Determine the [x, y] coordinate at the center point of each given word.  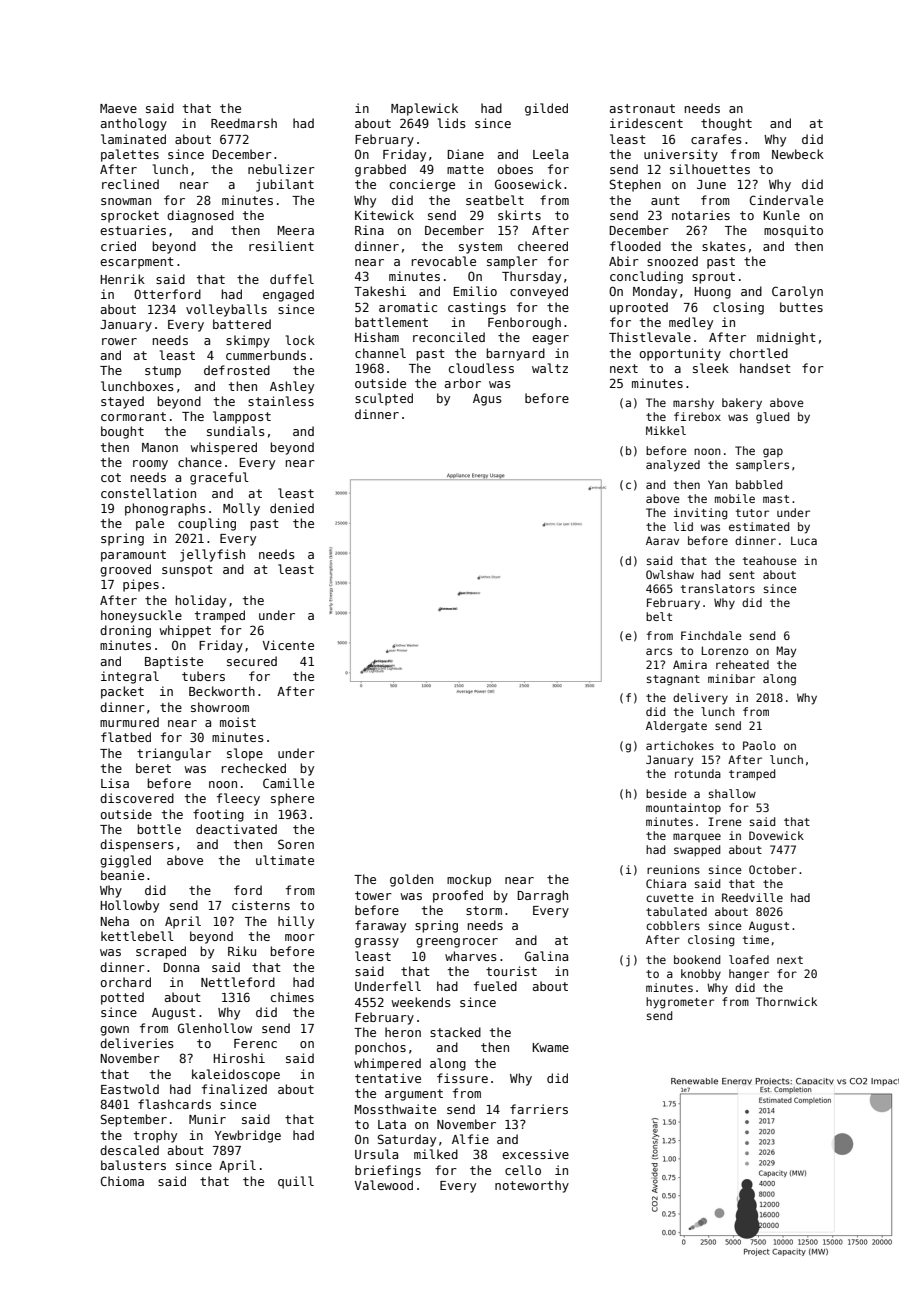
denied [292, 508]
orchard [126, 982]
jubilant [285, 185]
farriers [539, 1109]
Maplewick [424, 109]
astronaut [642, 108]
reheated [742, 664]
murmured [129, 722]
